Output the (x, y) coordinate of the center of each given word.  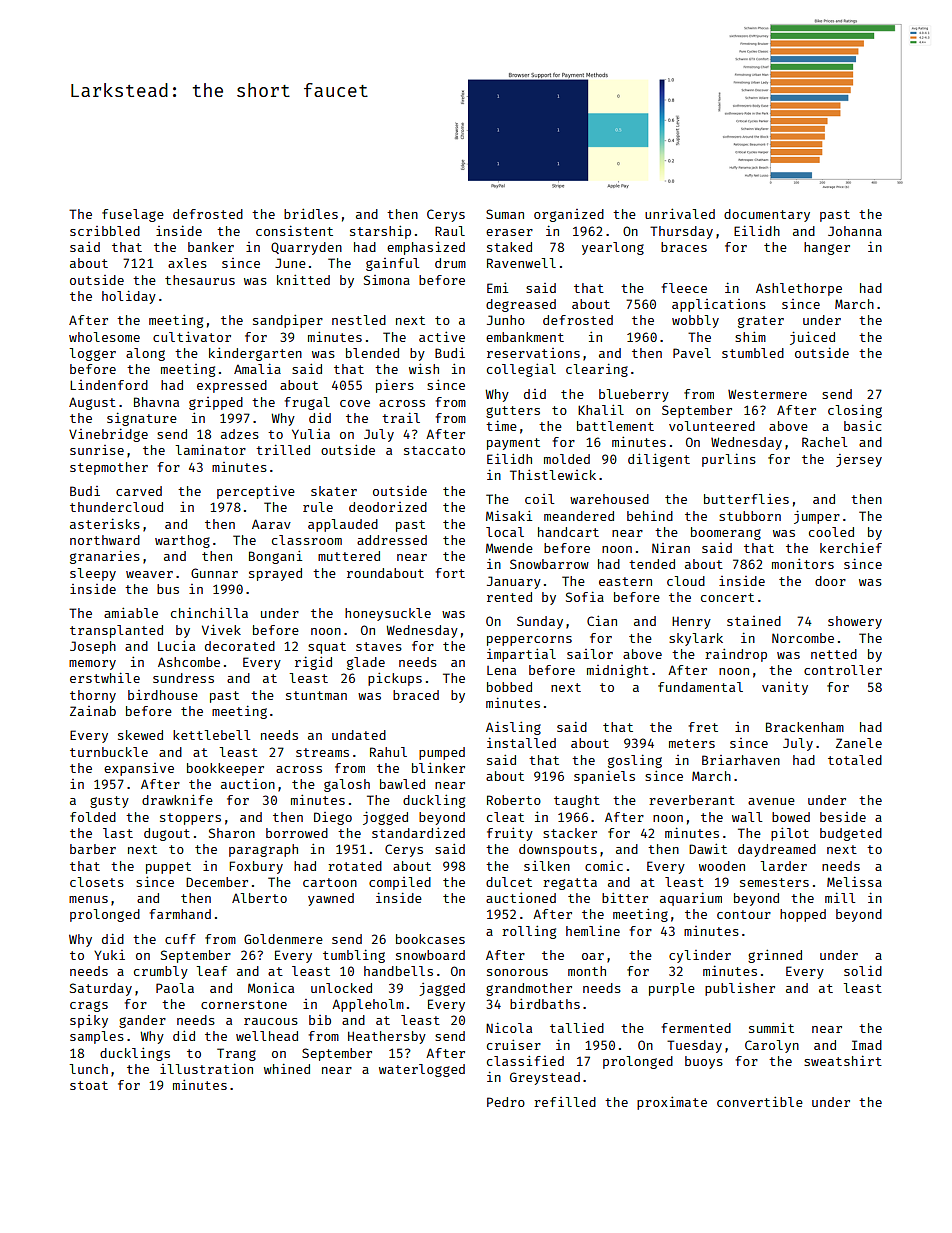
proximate (672, 1103)
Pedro (506, 1102)
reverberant (692, 800)
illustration (206, 1068)
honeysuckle (388, 614)
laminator (210, 449)
